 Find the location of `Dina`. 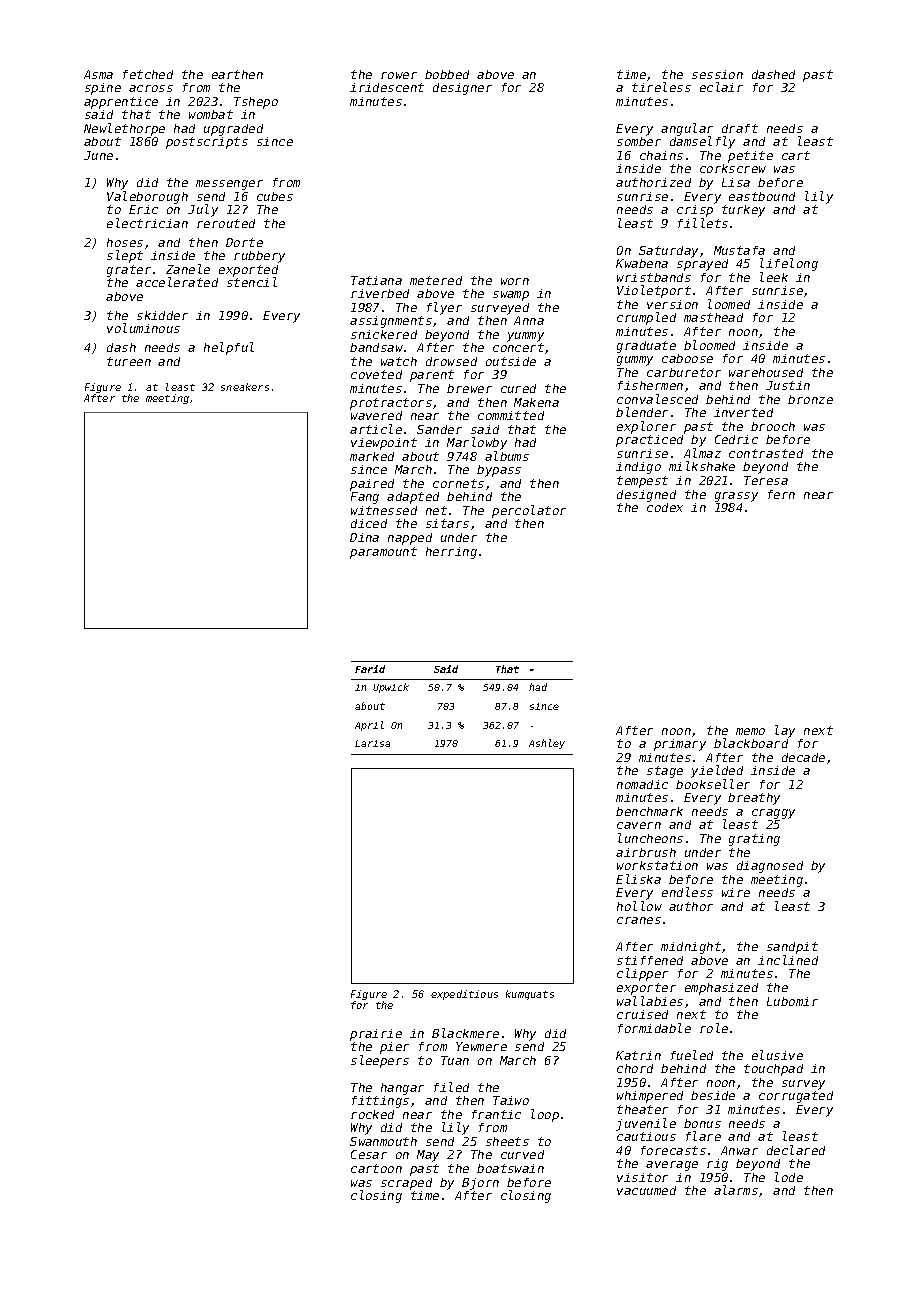

Dina is located at coordinates (364, 537).
